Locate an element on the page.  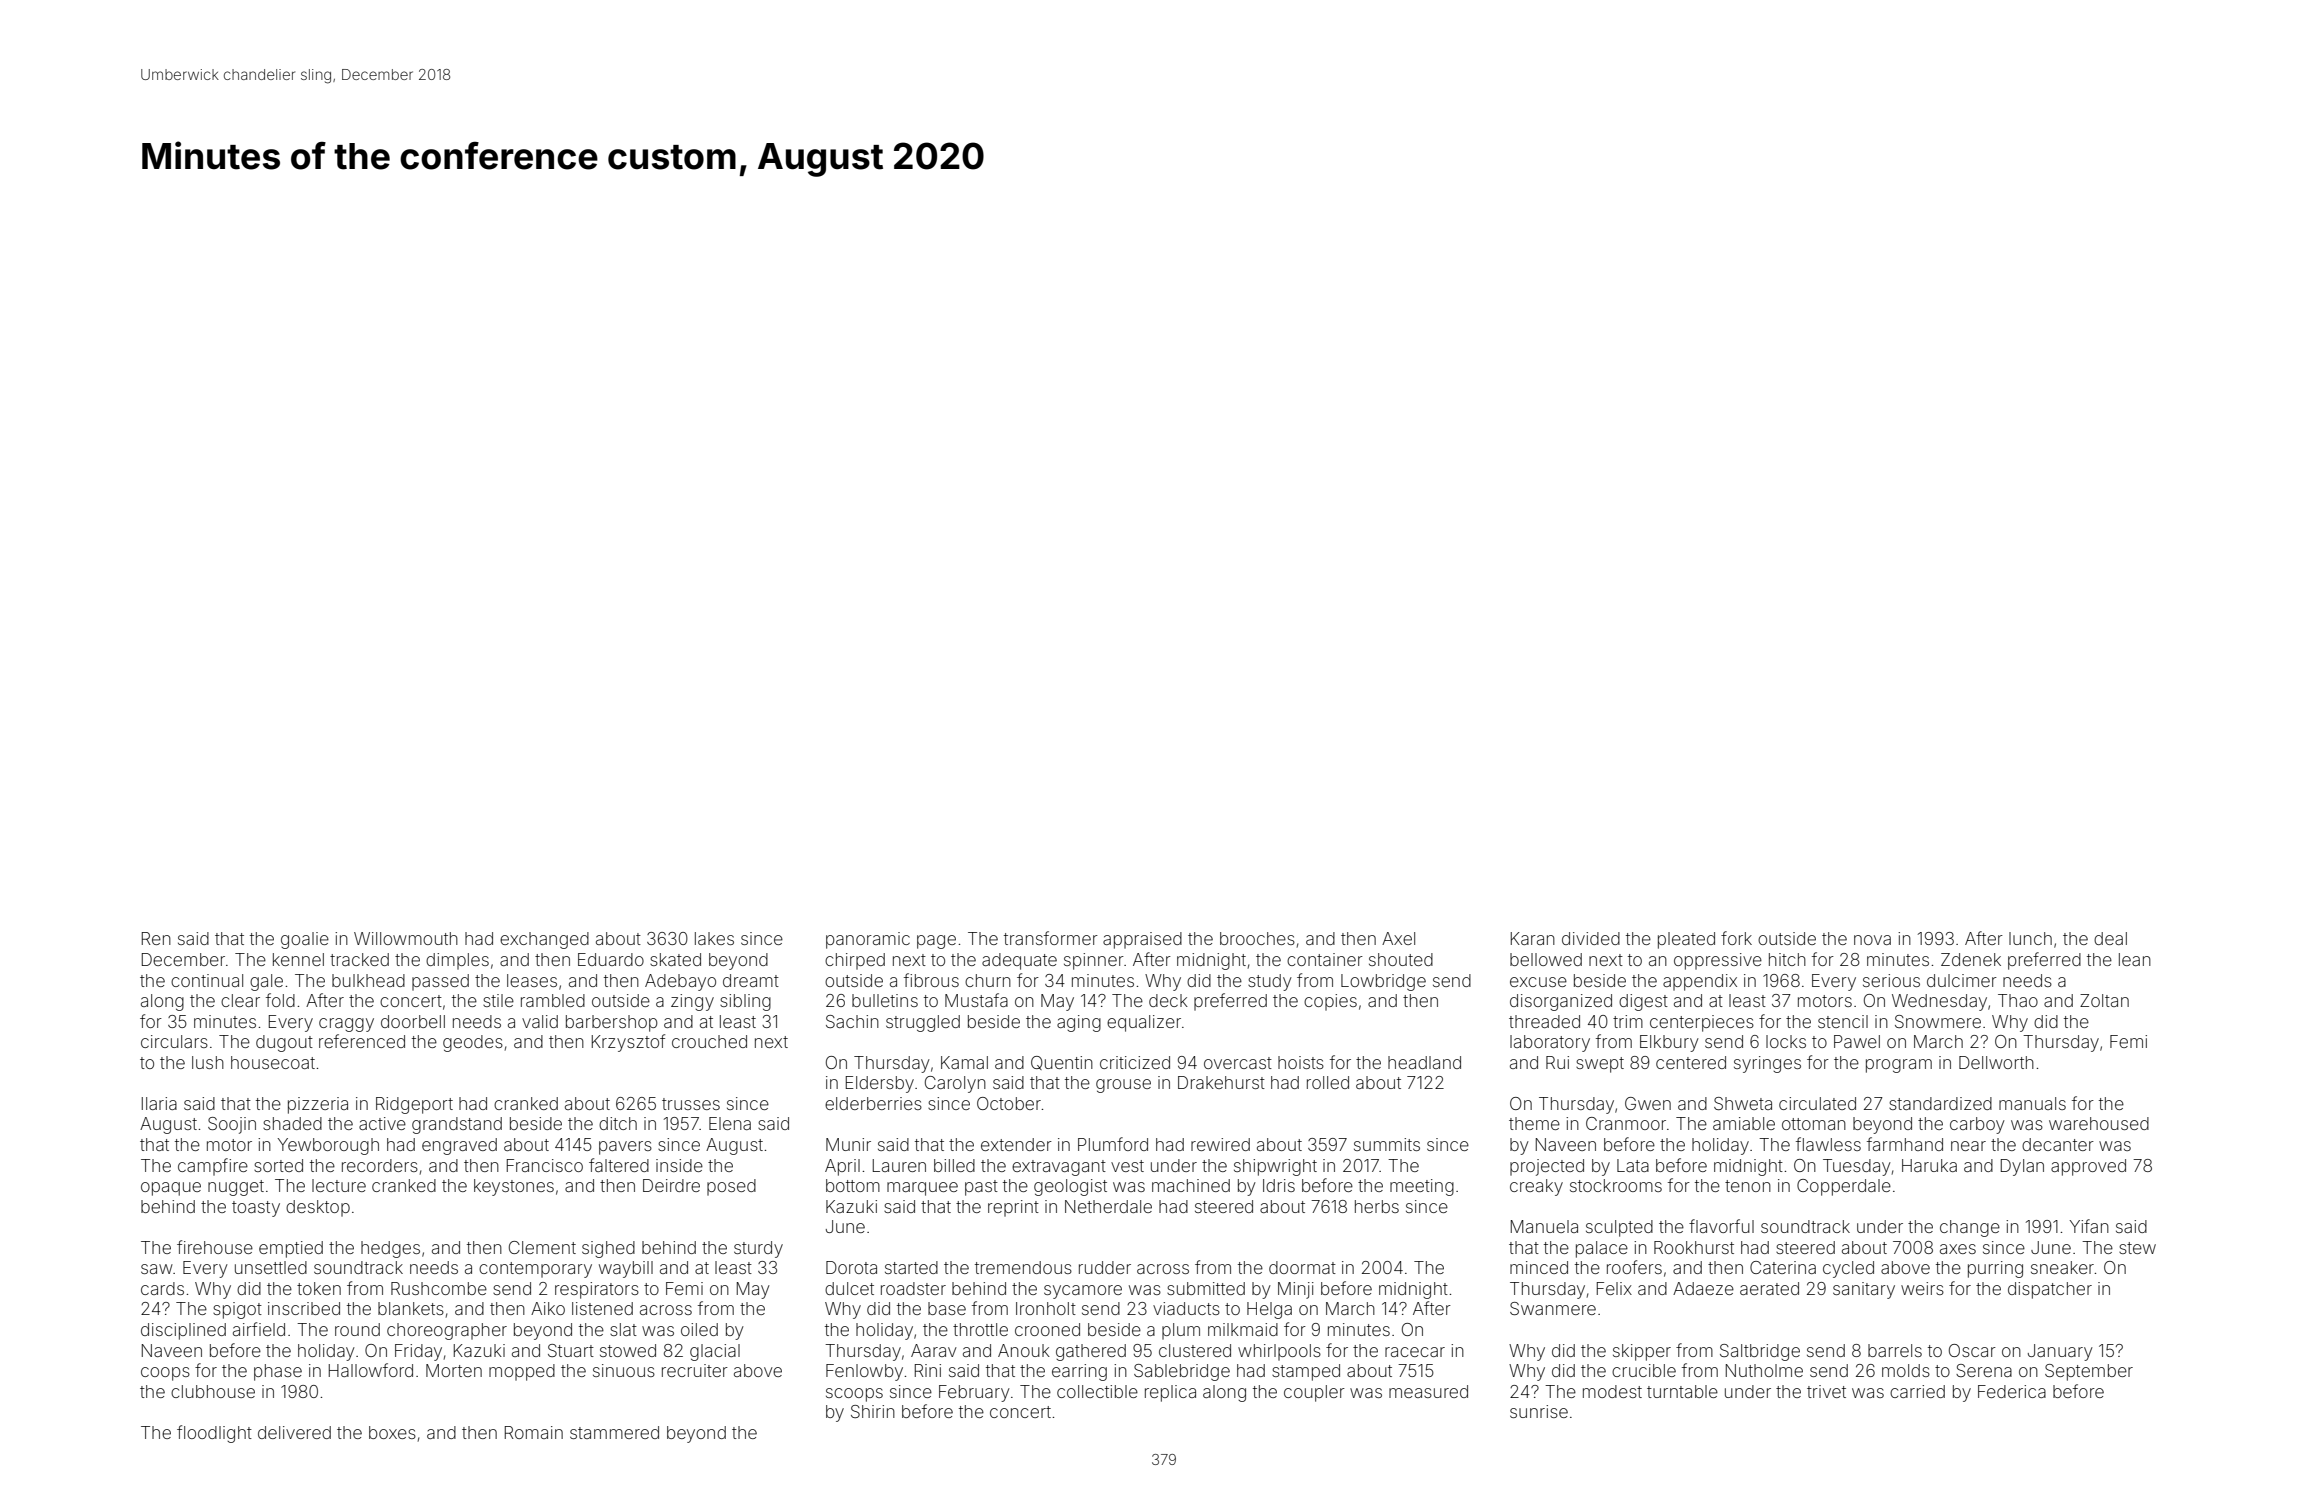
fork is located at coordinates (1736, 938).
